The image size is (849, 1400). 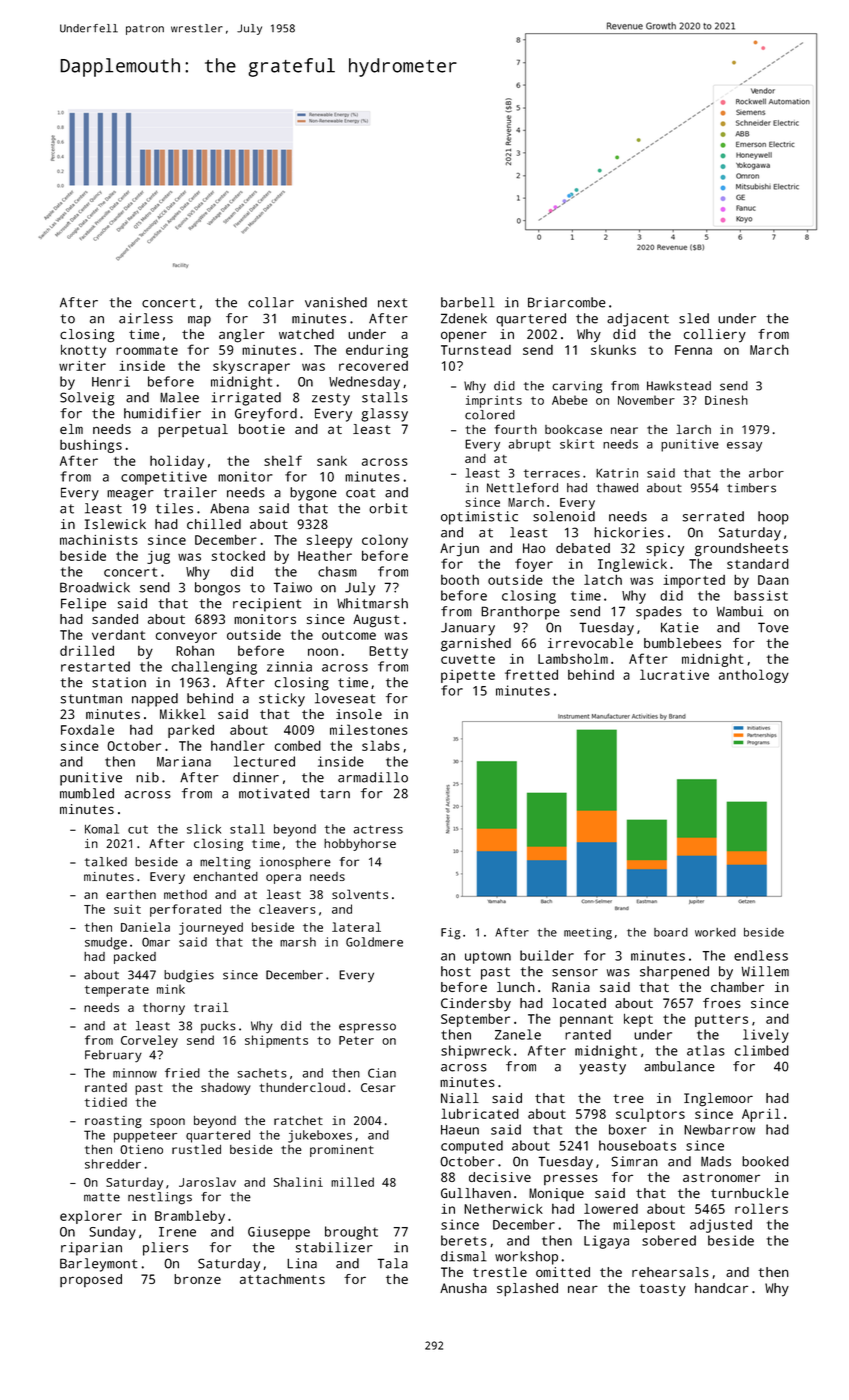 What do you see at coordinates (196, 1149) in the screenshot?
I see `rustled` at bounding box center [196, 1149].
